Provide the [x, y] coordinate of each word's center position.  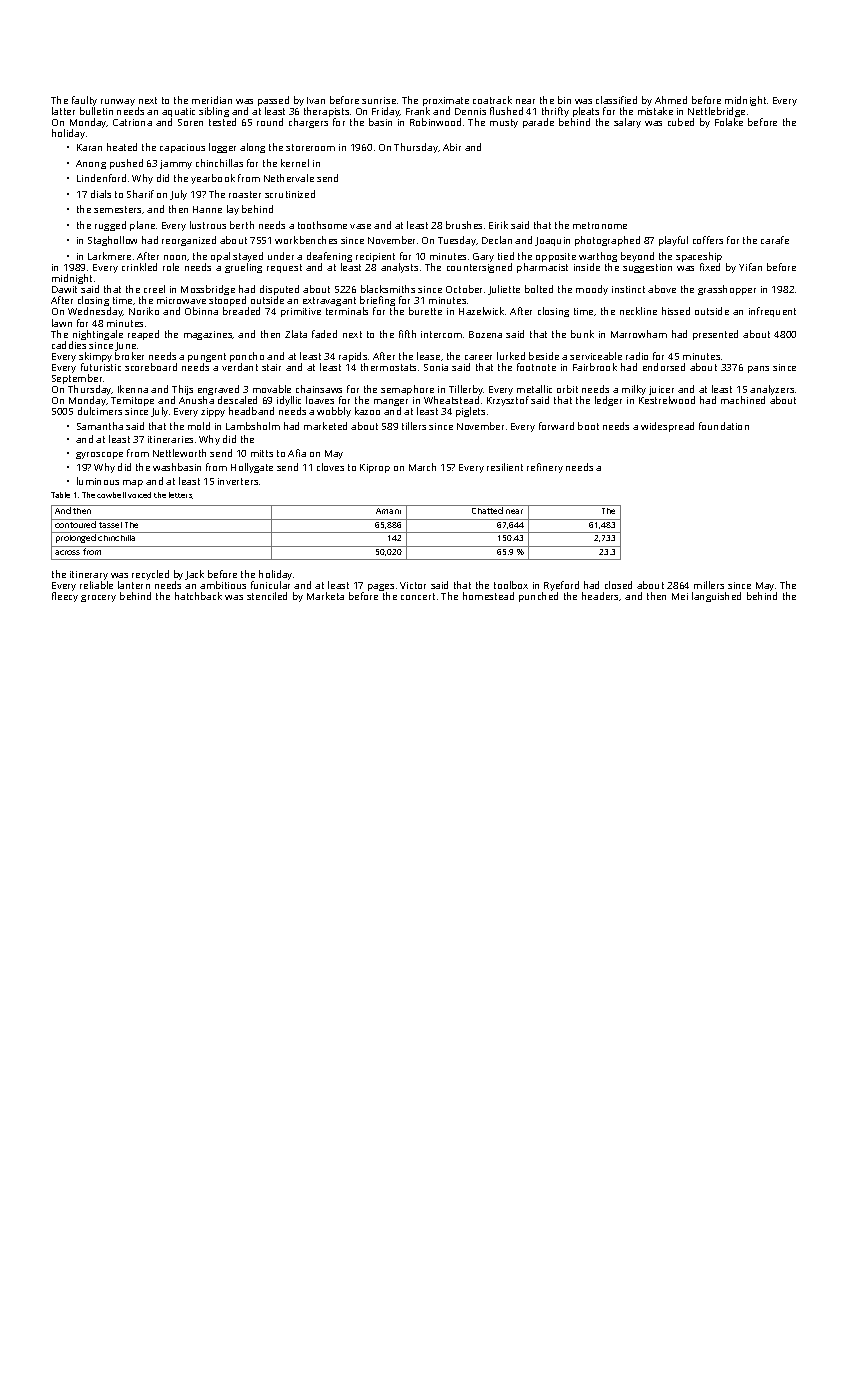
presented [715, 335]
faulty [84, 101]
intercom [441, 334]
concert [418, 596]
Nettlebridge [716, 112]
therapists [326, 112]
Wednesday [95, 312]
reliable [96, 585]
